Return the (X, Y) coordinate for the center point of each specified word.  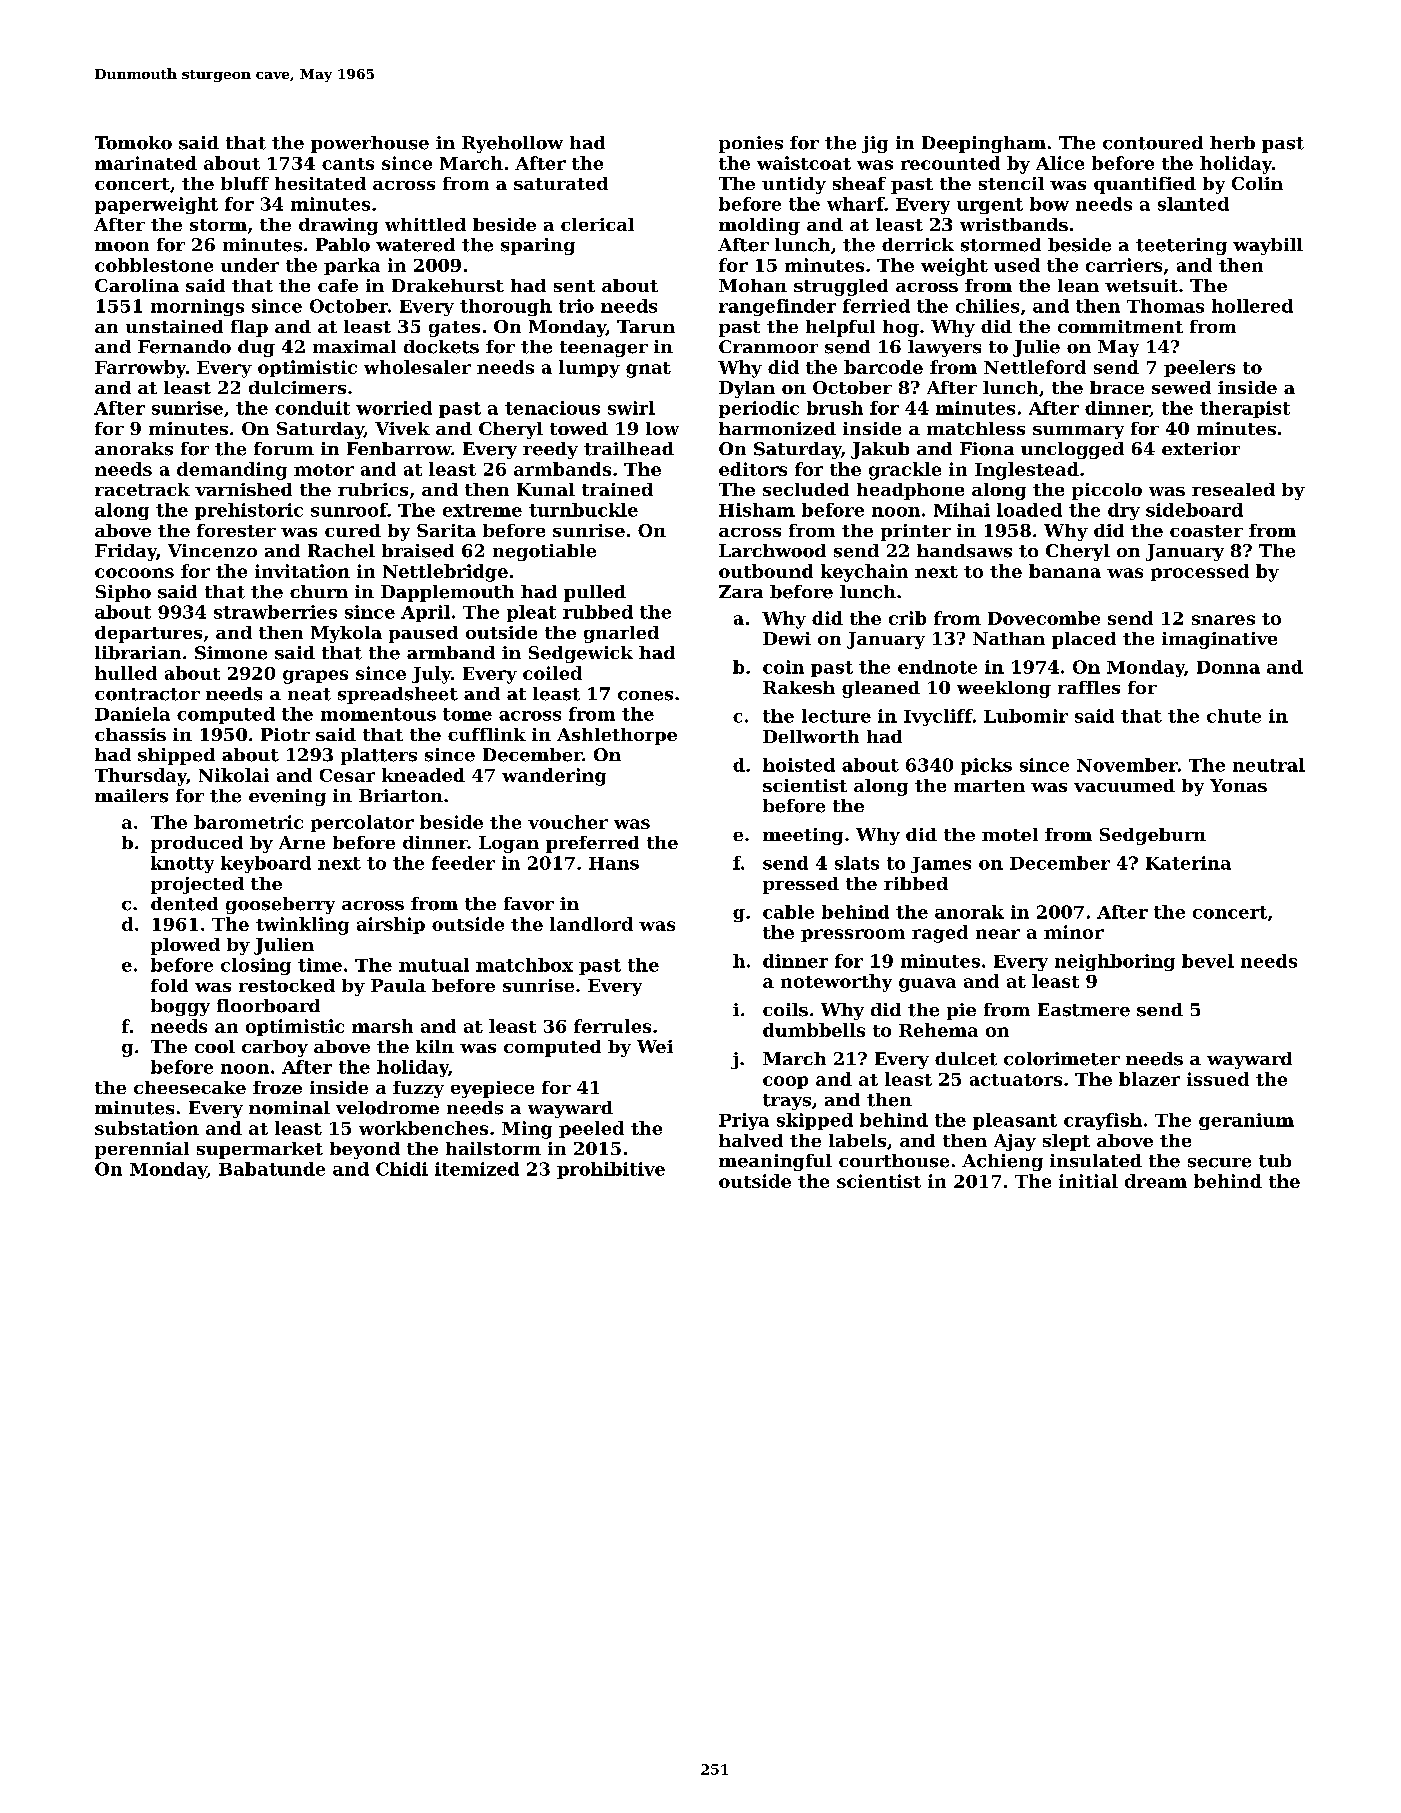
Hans (614, 863)
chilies (987, 306)
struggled (841, 287)
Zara (741, 591)
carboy (275, 1048)
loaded (1029, 510)
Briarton (401, 795)
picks (986, 766)
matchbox (524, 965)
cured (353, 530)
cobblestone (154, 265)
